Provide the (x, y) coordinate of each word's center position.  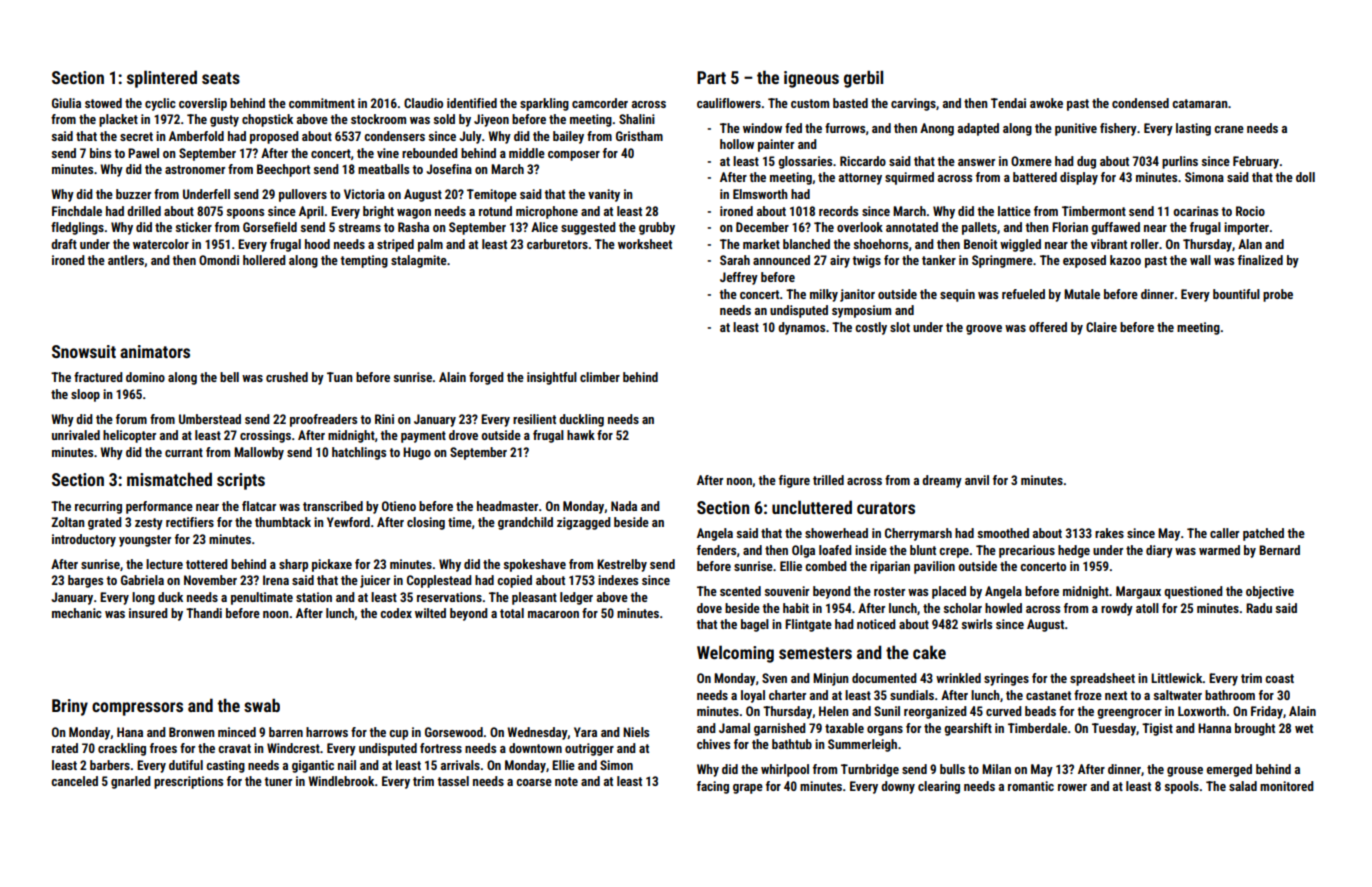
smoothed (1003, 533)
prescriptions (188, 782)
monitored (1287, 786)
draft (64, 244)
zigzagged (584, 523)
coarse (534, 782)
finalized (1260, 260)
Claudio (423, 103)
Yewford (348, 522)
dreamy (942, 481)
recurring (98, 507)
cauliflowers (729, 103)
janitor (857, 295)
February (1256, 162)
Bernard (1279, 550)
